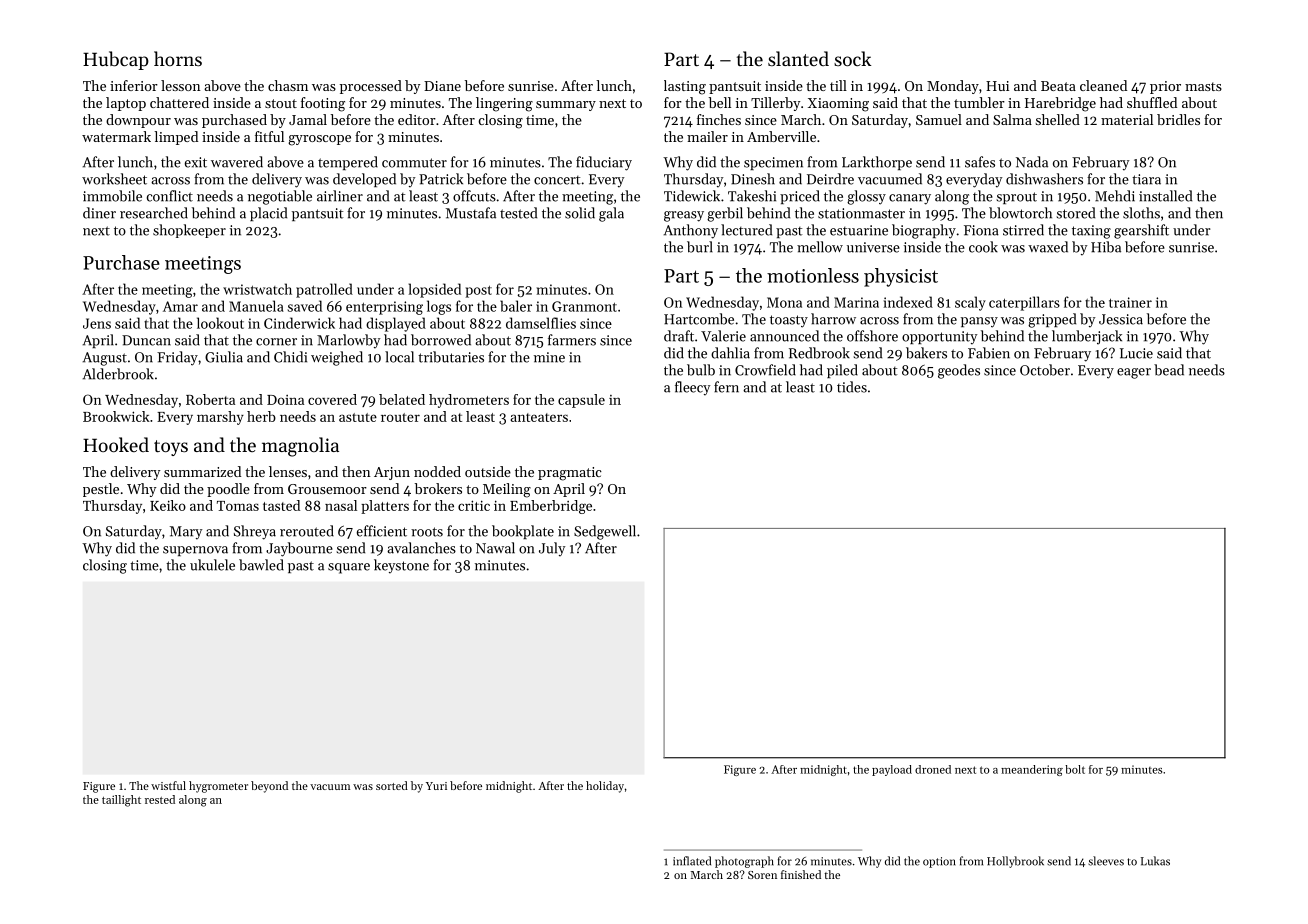  I want to click on trainer, so click(1130, 302).
